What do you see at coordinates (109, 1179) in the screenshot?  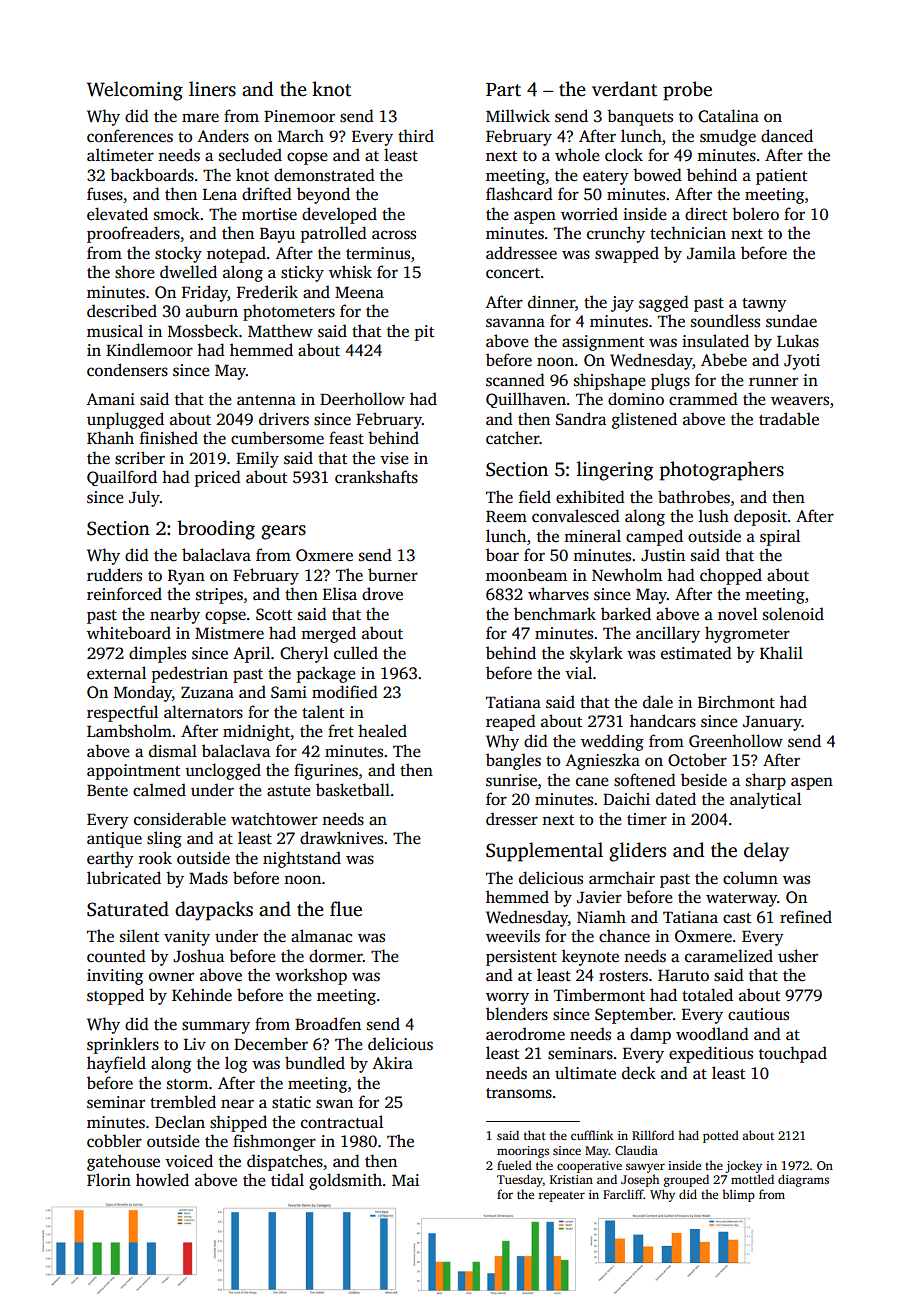 I see `Florin` at bounding box center [109, 1179].
